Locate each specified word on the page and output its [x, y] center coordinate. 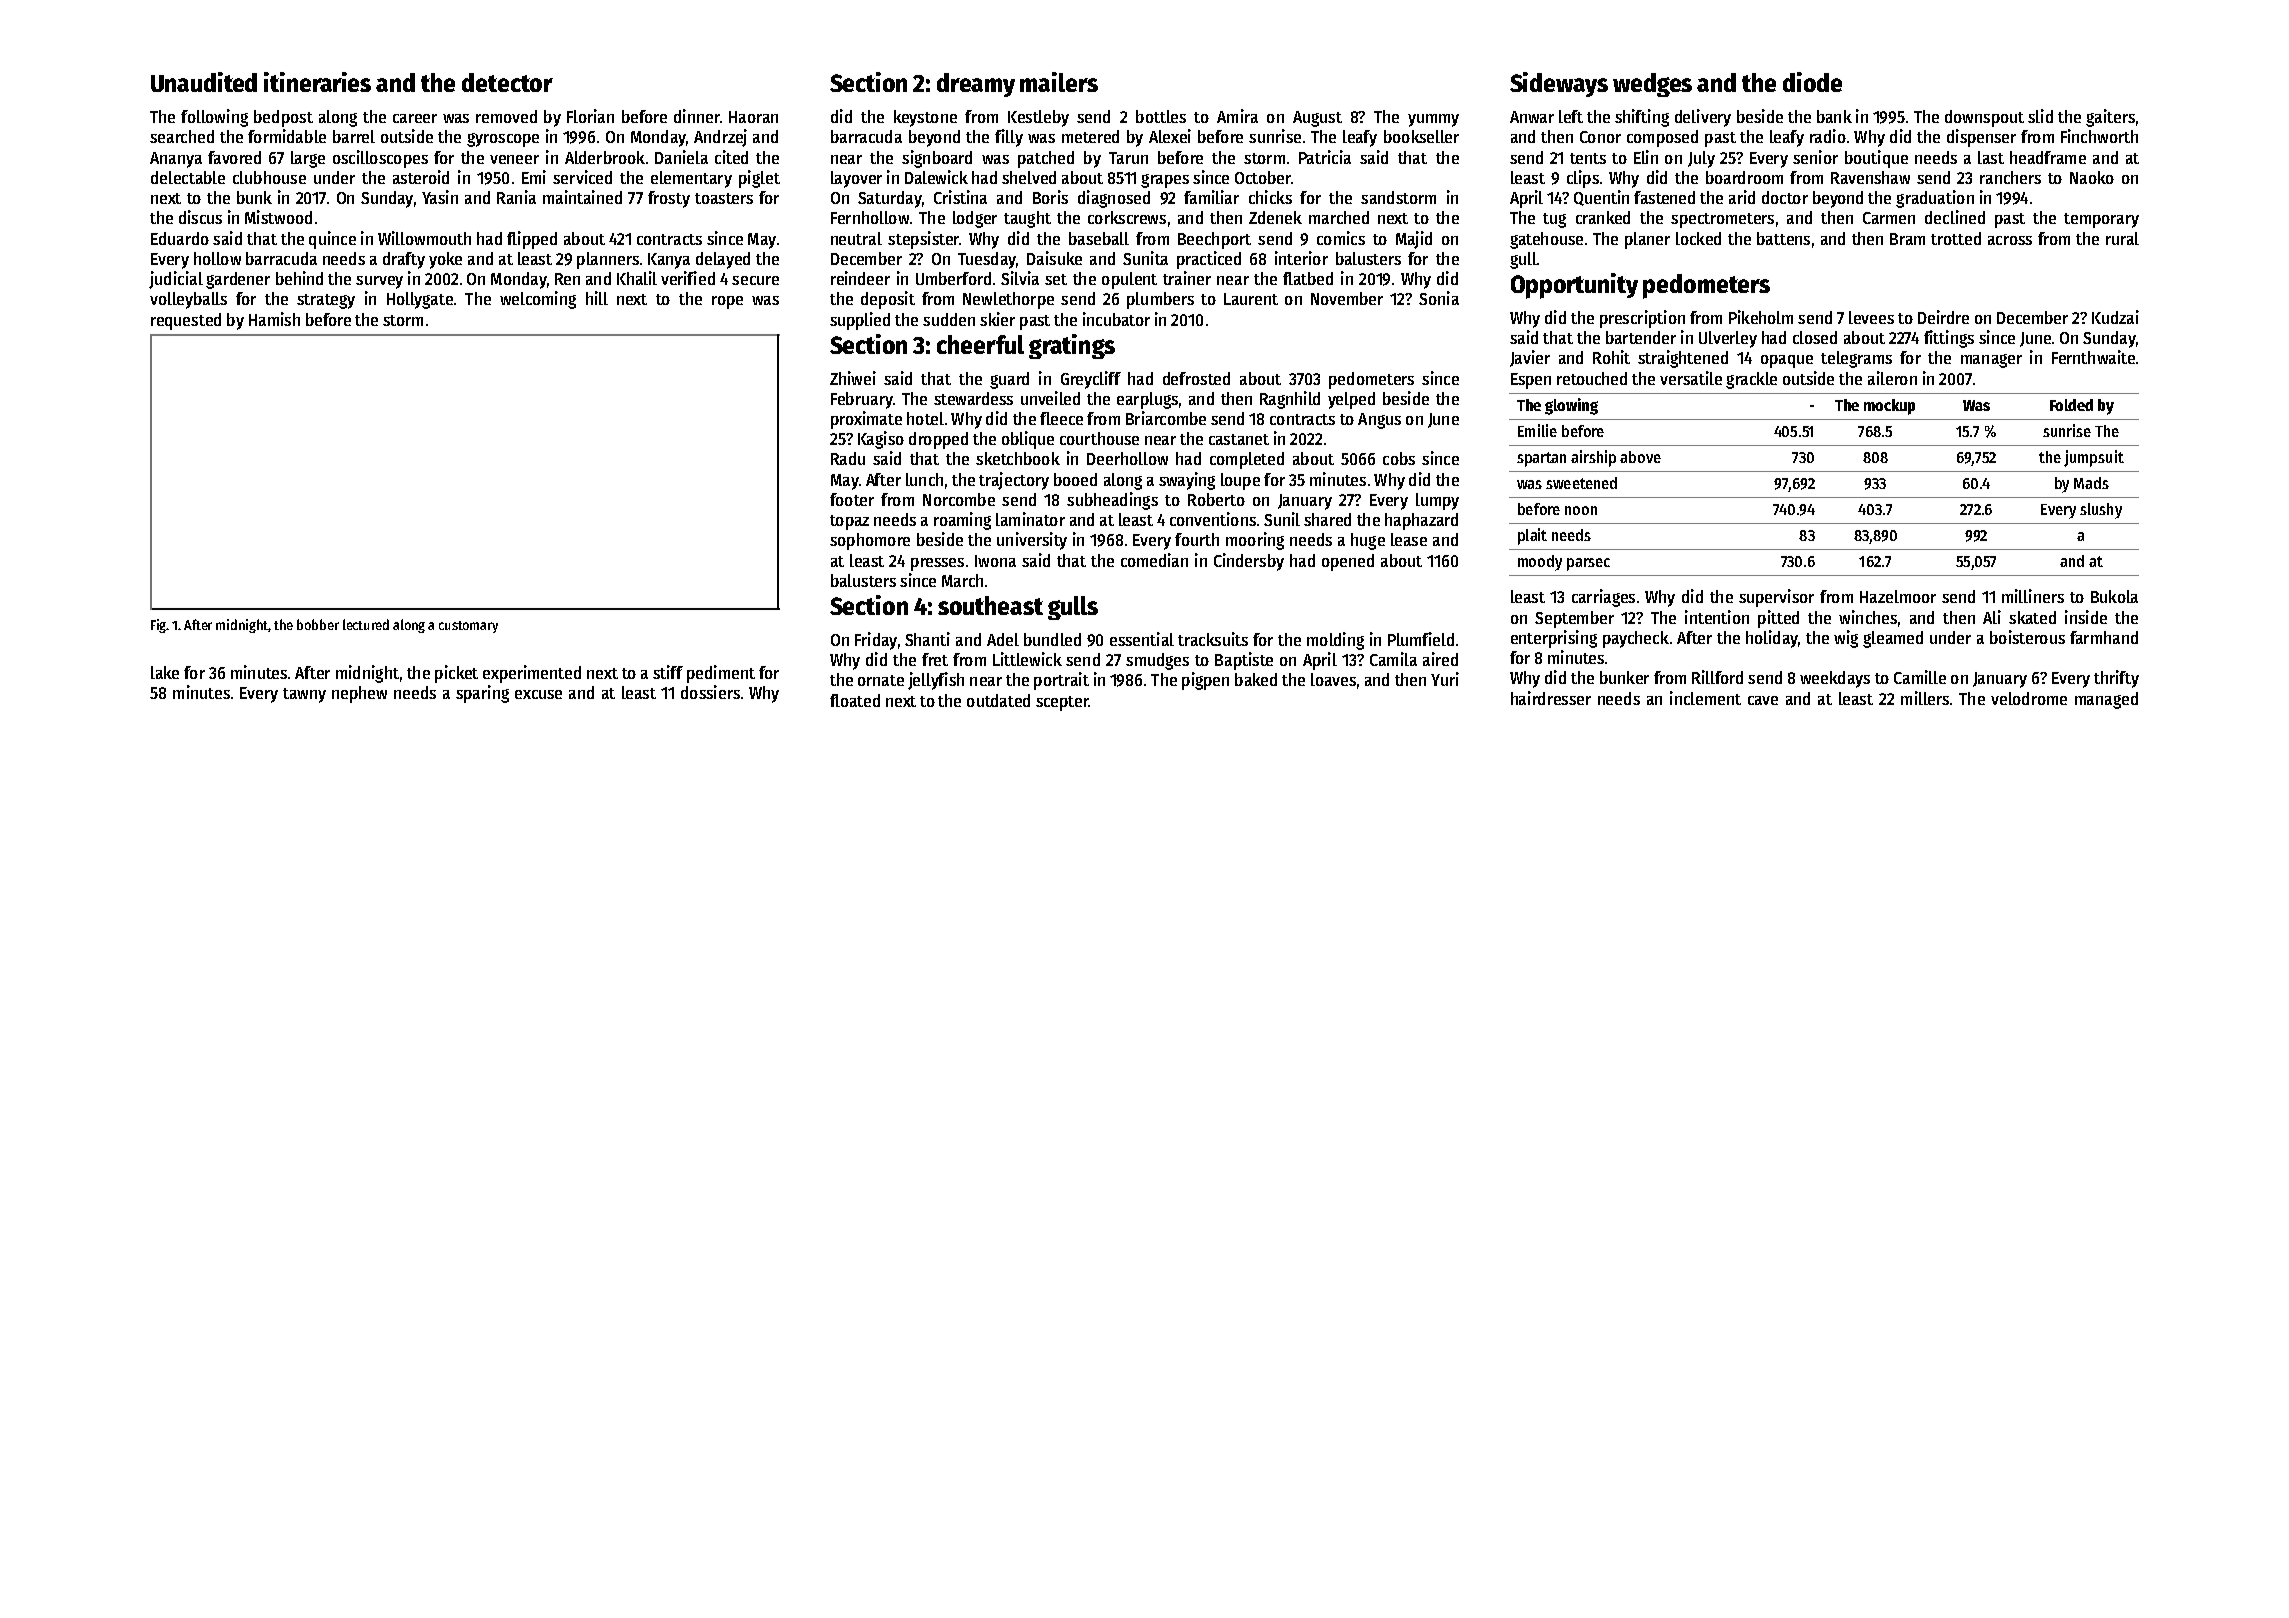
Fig [158, 626]
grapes [1165, 181]
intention [1717, 617]
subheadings [1112, 501]
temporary [2101, 220]
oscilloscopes [380, 159]
